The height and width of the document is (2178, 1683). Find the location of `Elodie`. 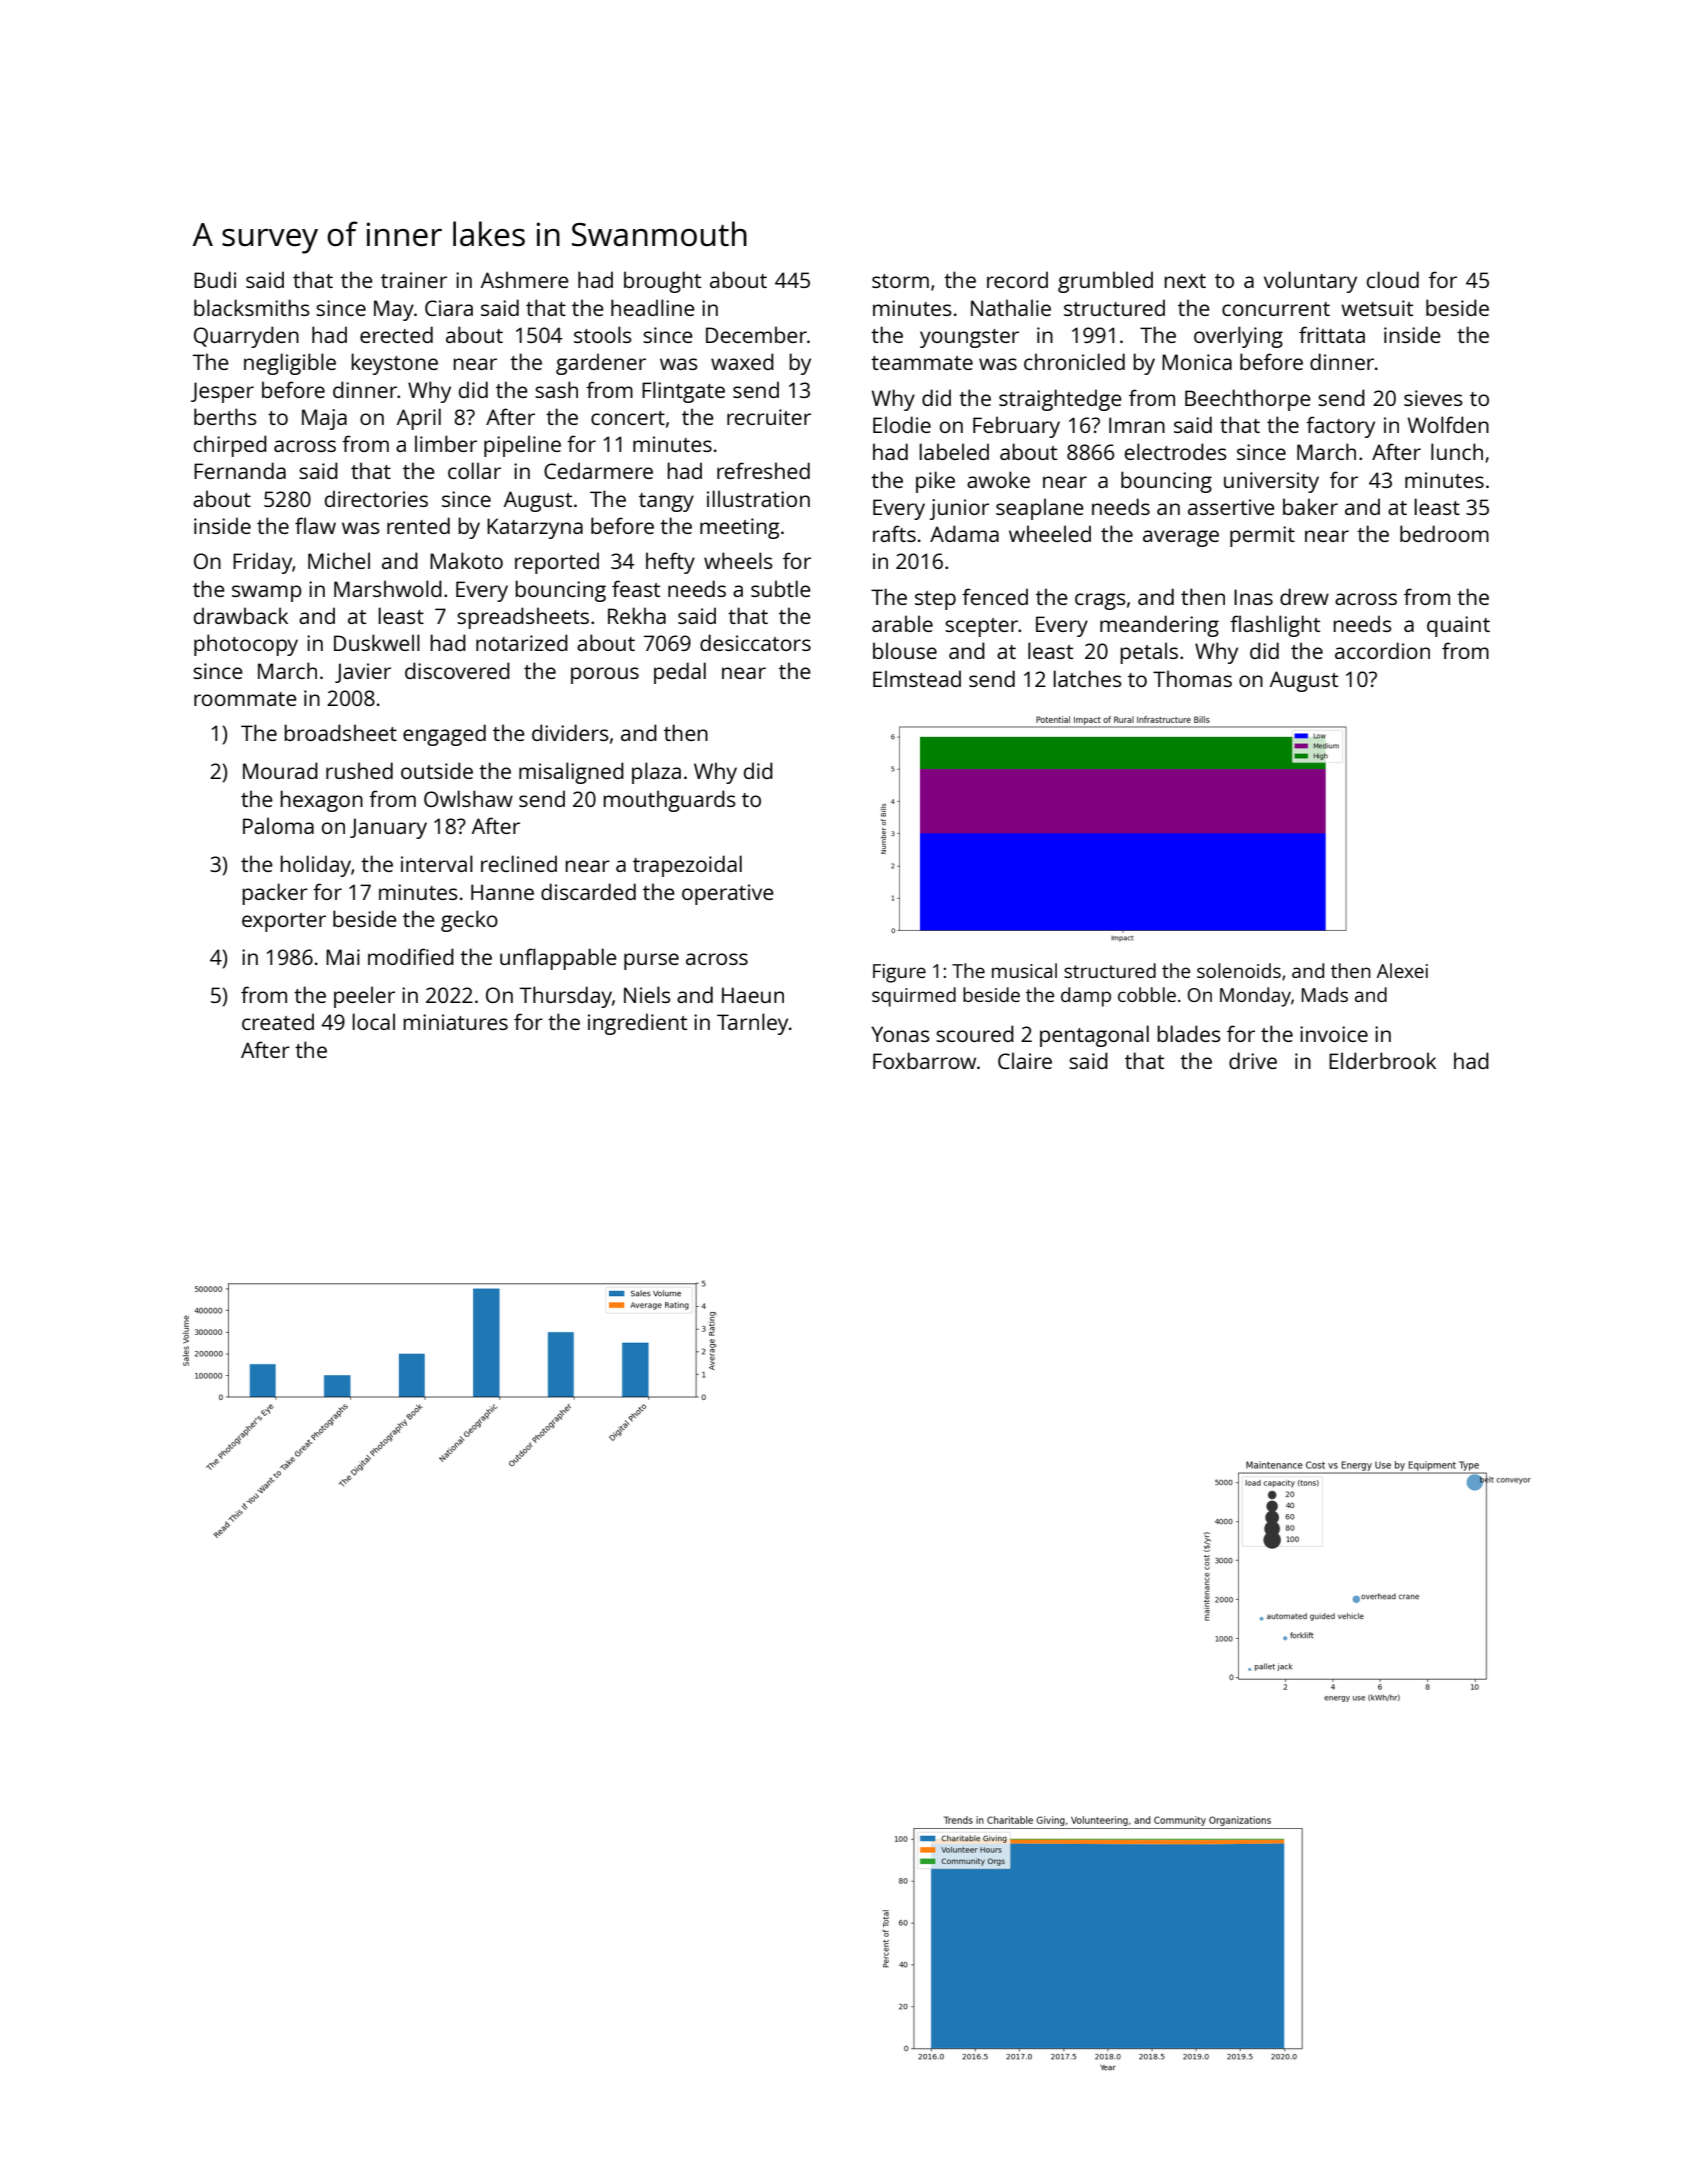

Elodie is located at coordinates (902, 424).
